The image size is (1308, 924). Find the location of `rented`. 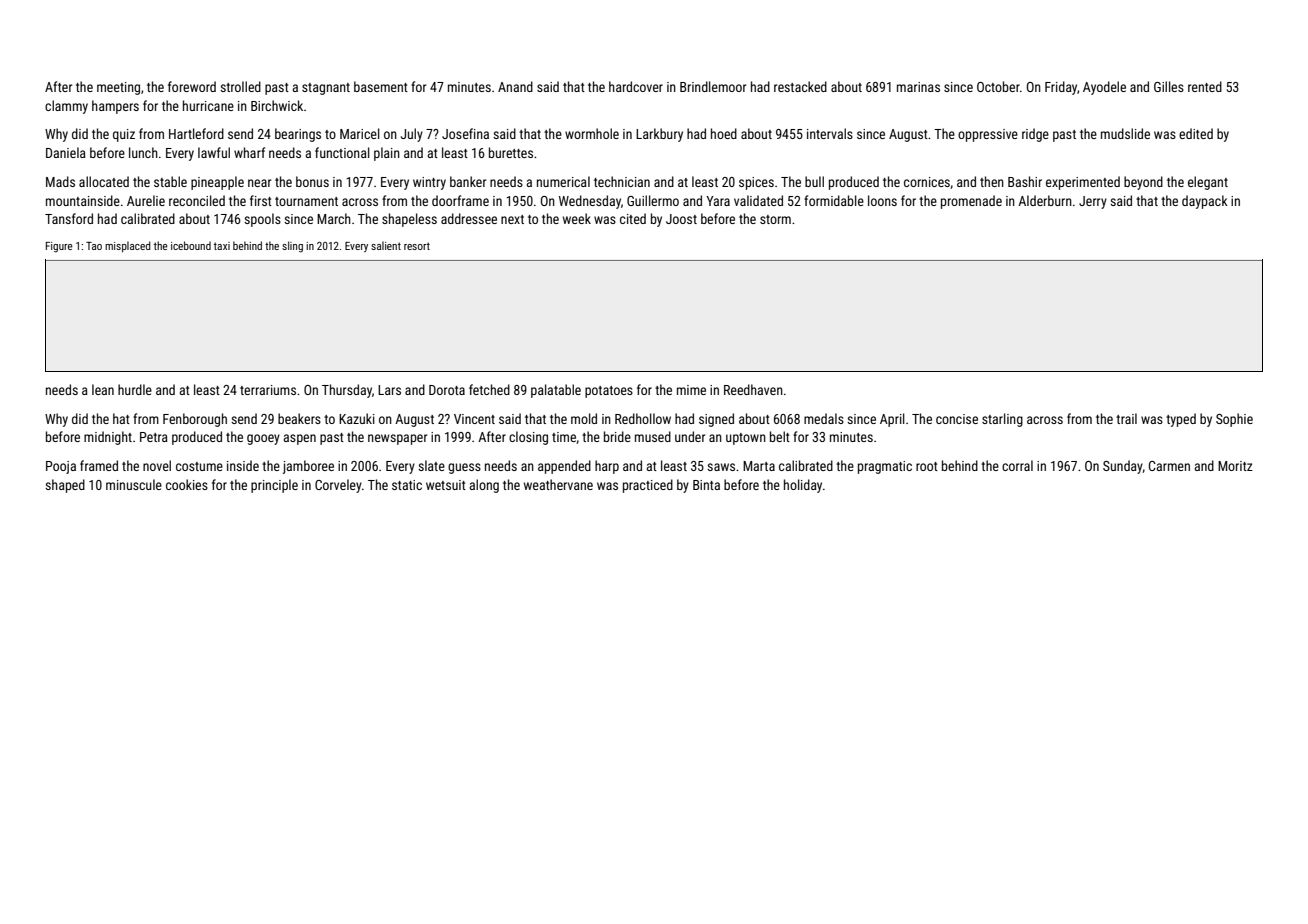

rented is located at coordinates (1205, 86).
